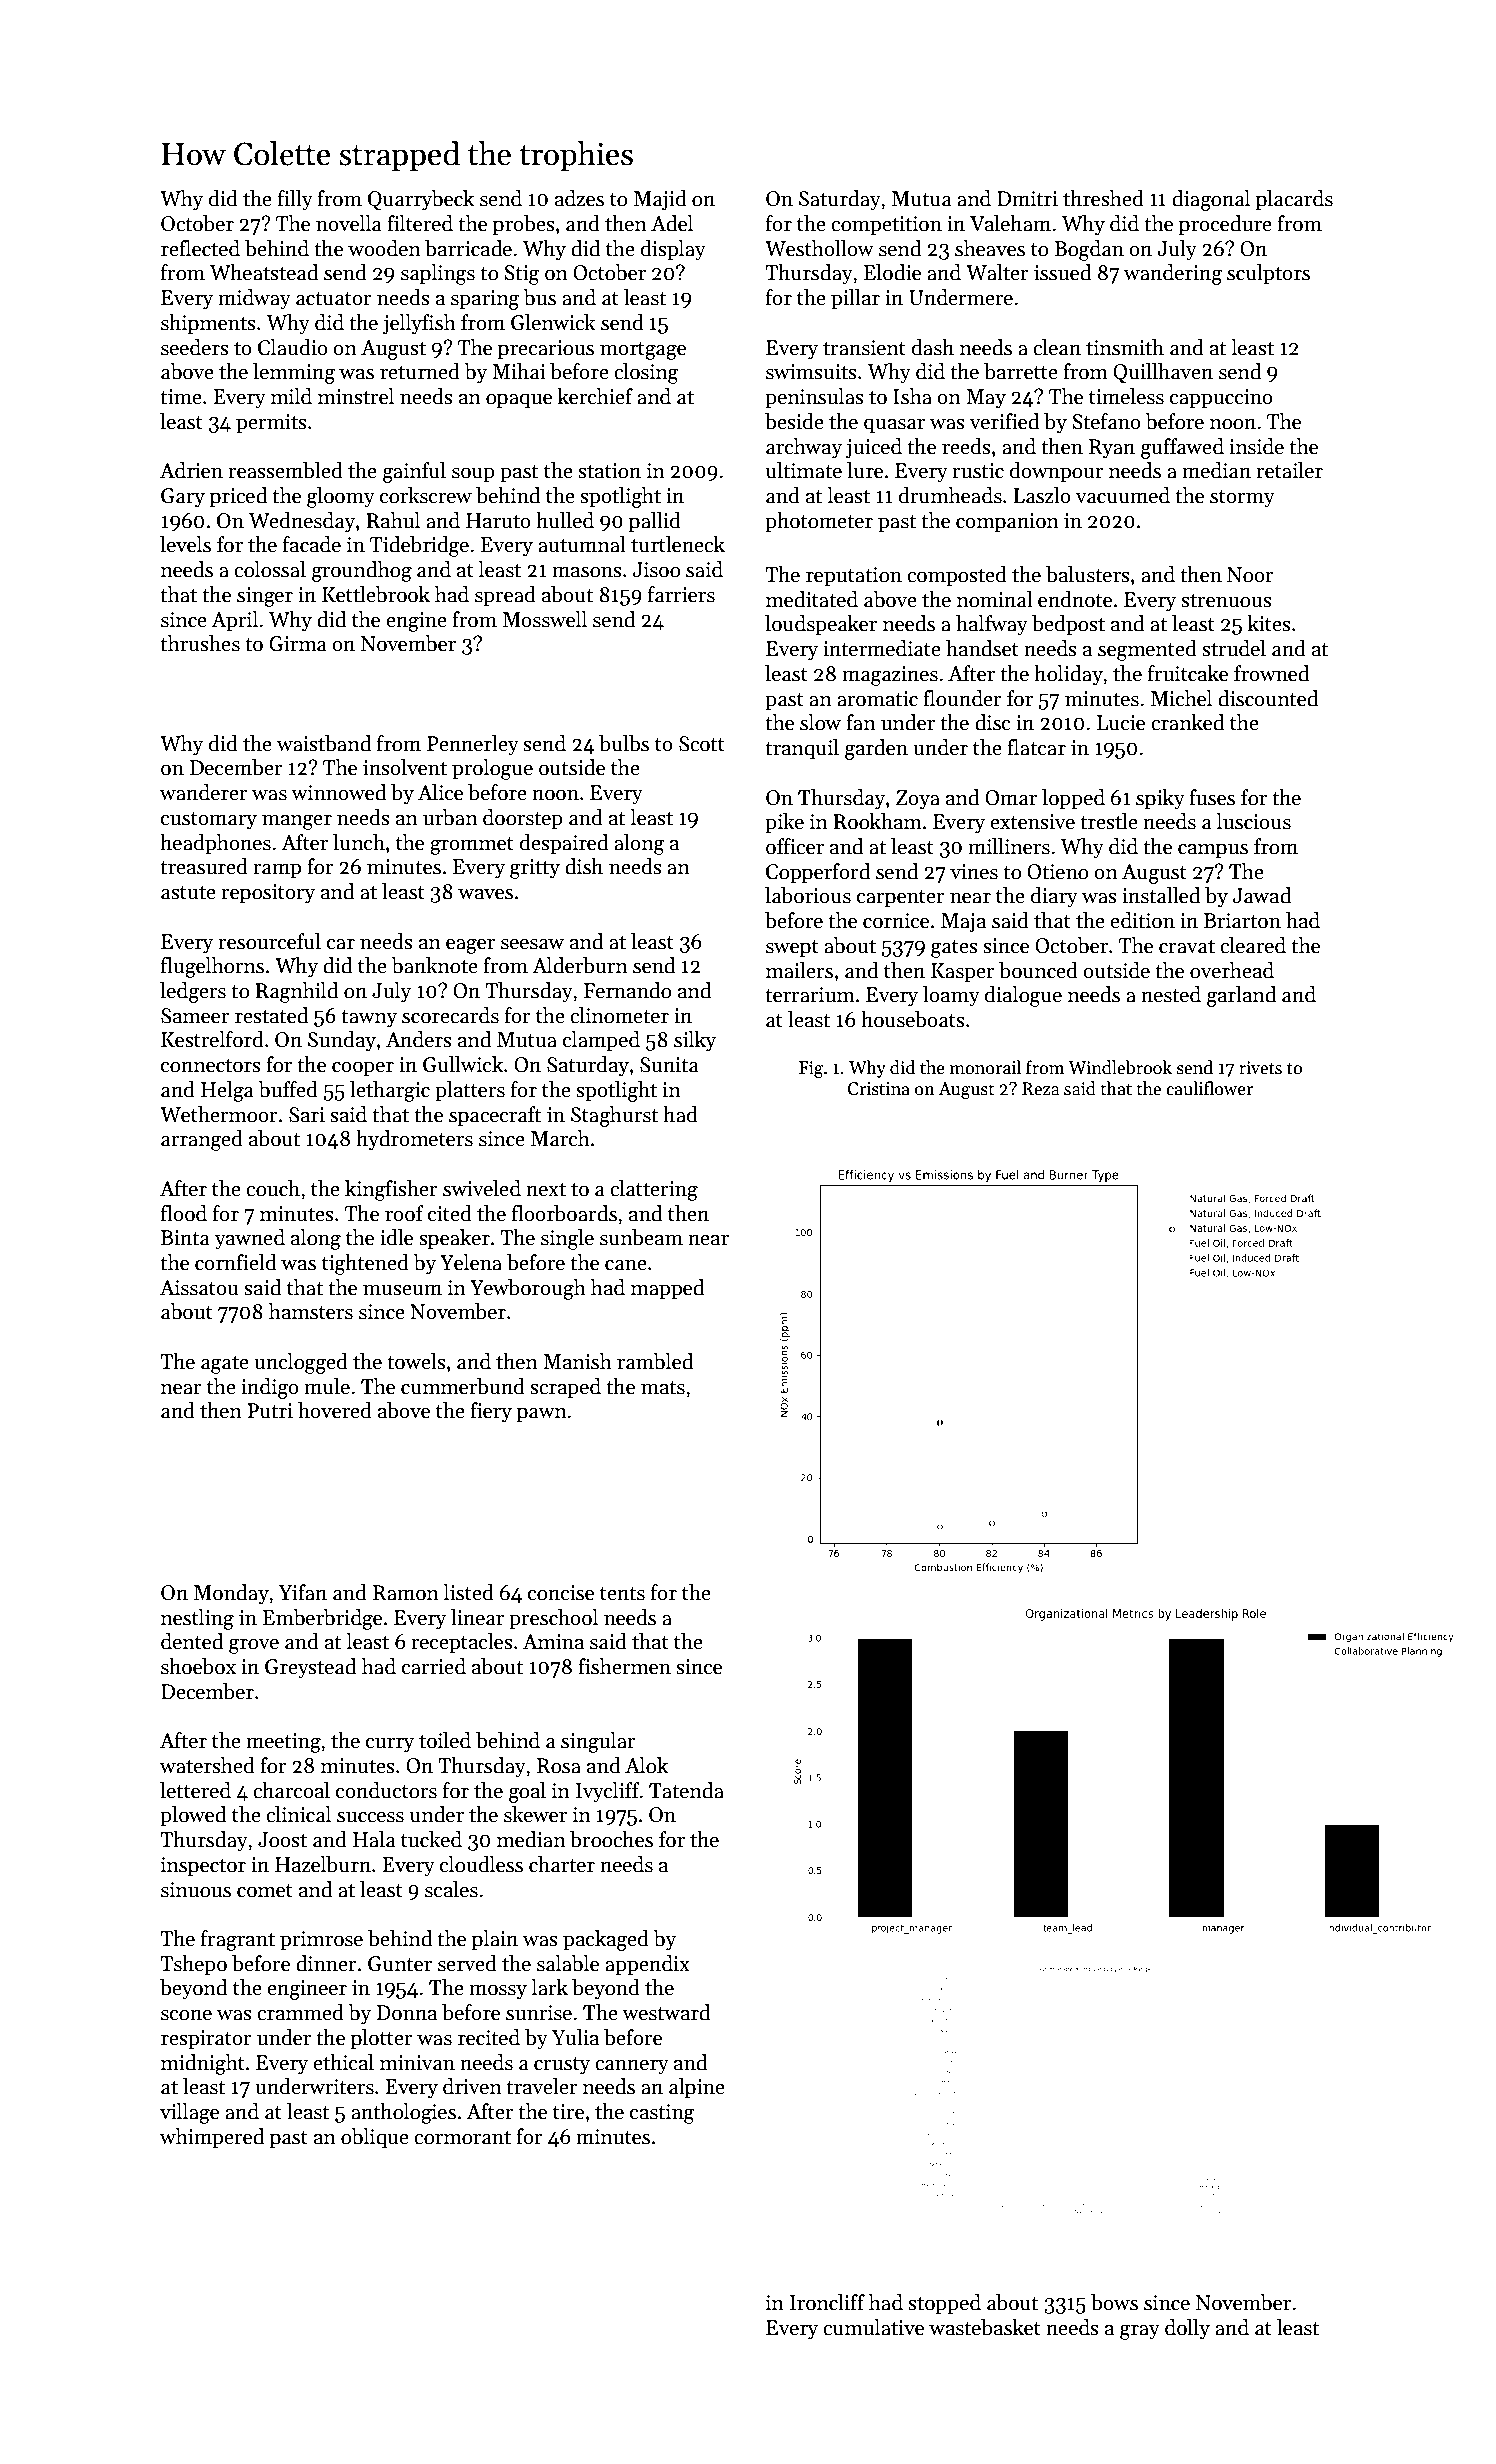  What do you see at coordinates (296, 992) in the screenshot?
I see `Ragnhild` at bounding box center [296, 992].
